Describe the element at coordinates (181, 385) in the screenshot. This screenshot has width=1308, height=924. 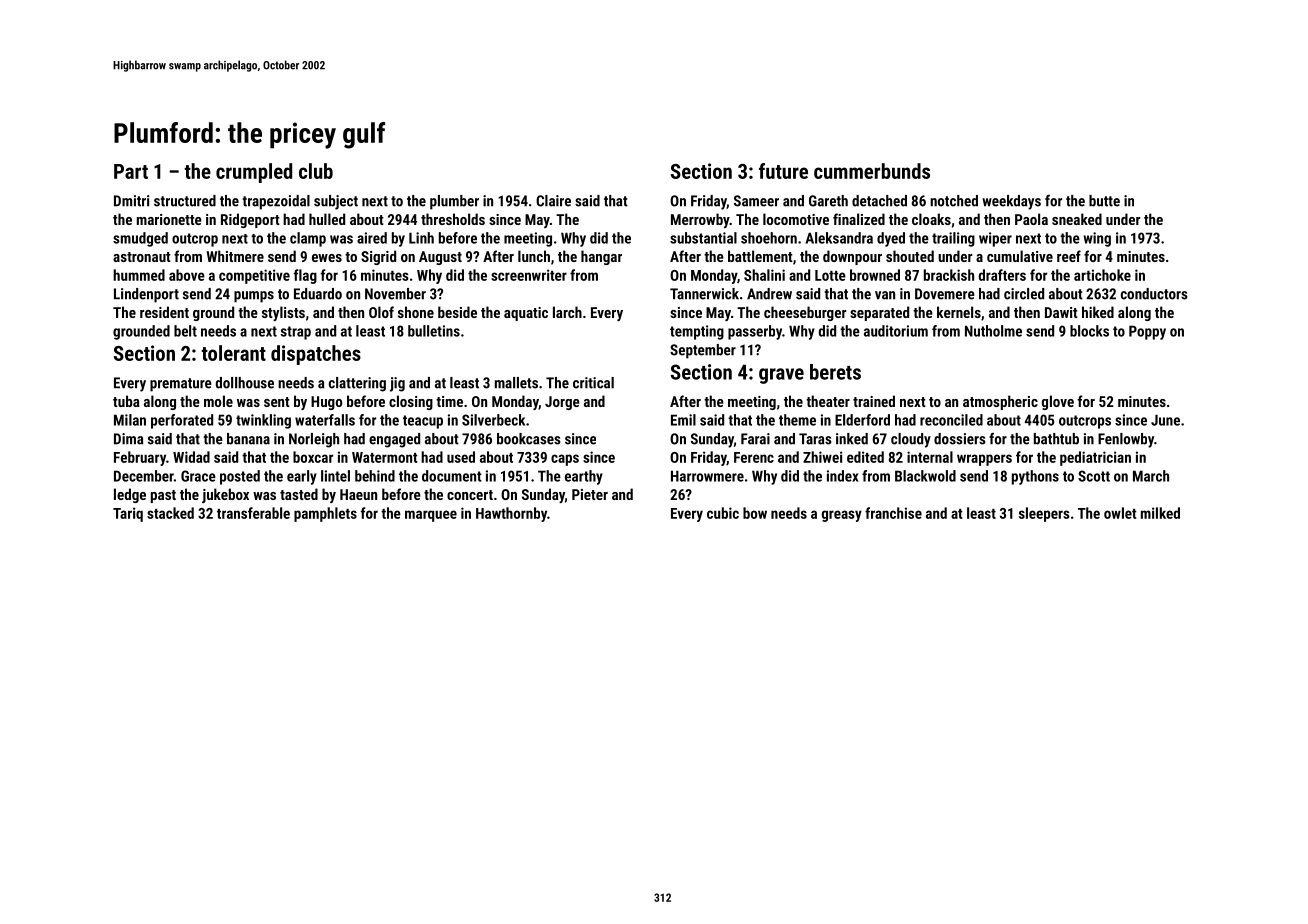
I see `premature` at that location.
